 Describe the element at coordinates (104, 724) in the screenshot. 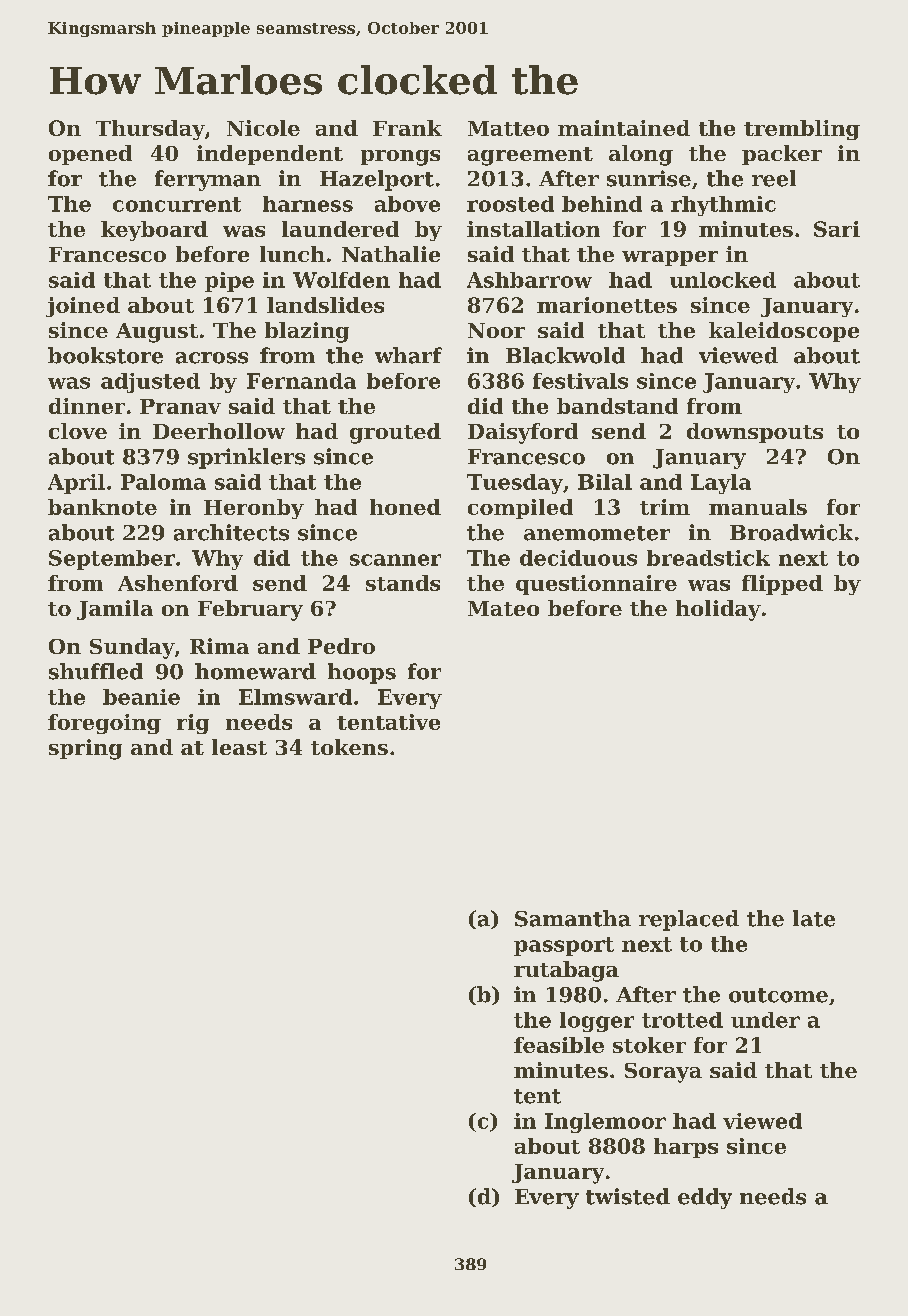

I see `foregoing` at that location.
